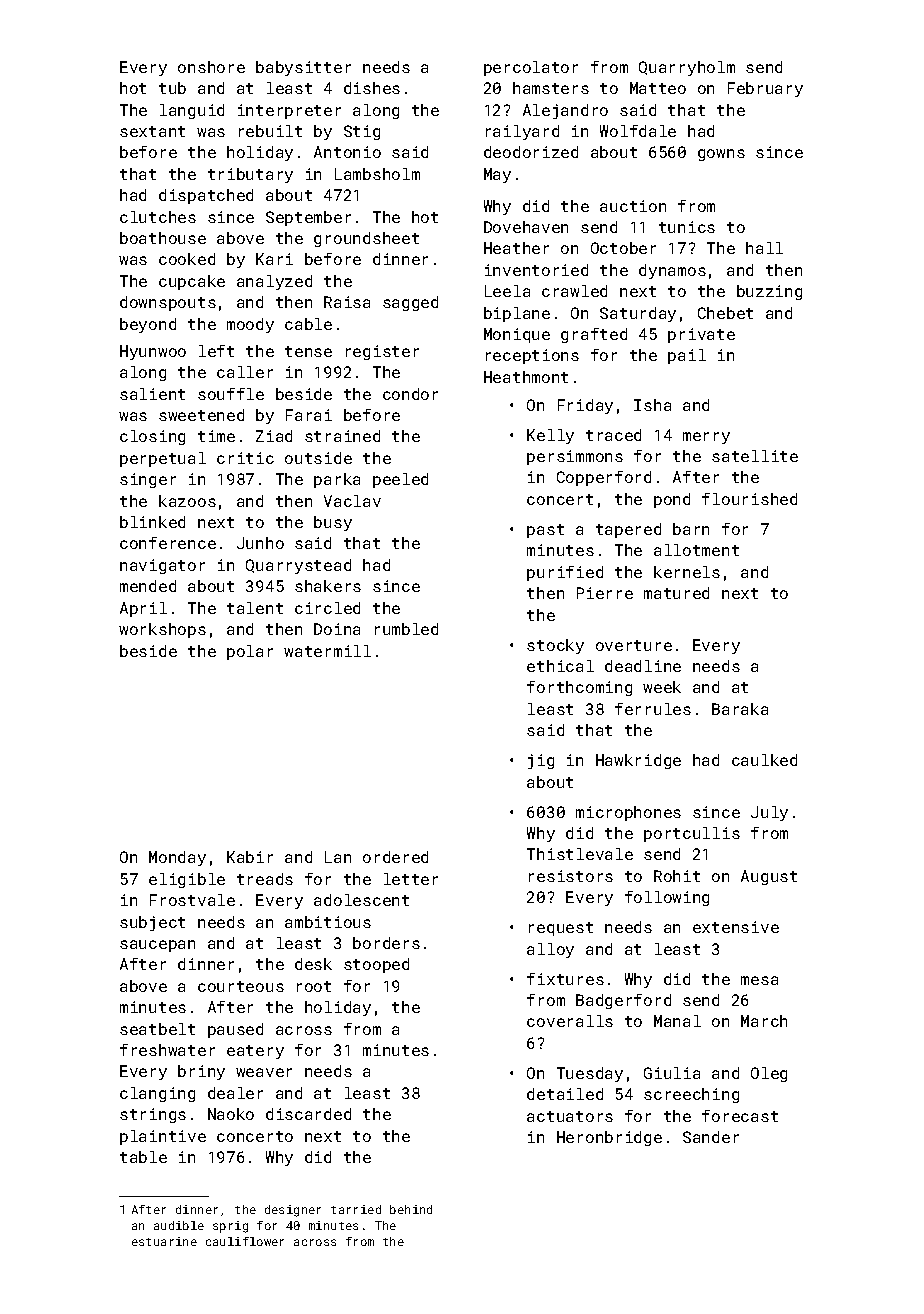  What do you see at coordinates (516, 248) in the document?
I see `Heather` at bounding box center [516, 248].
